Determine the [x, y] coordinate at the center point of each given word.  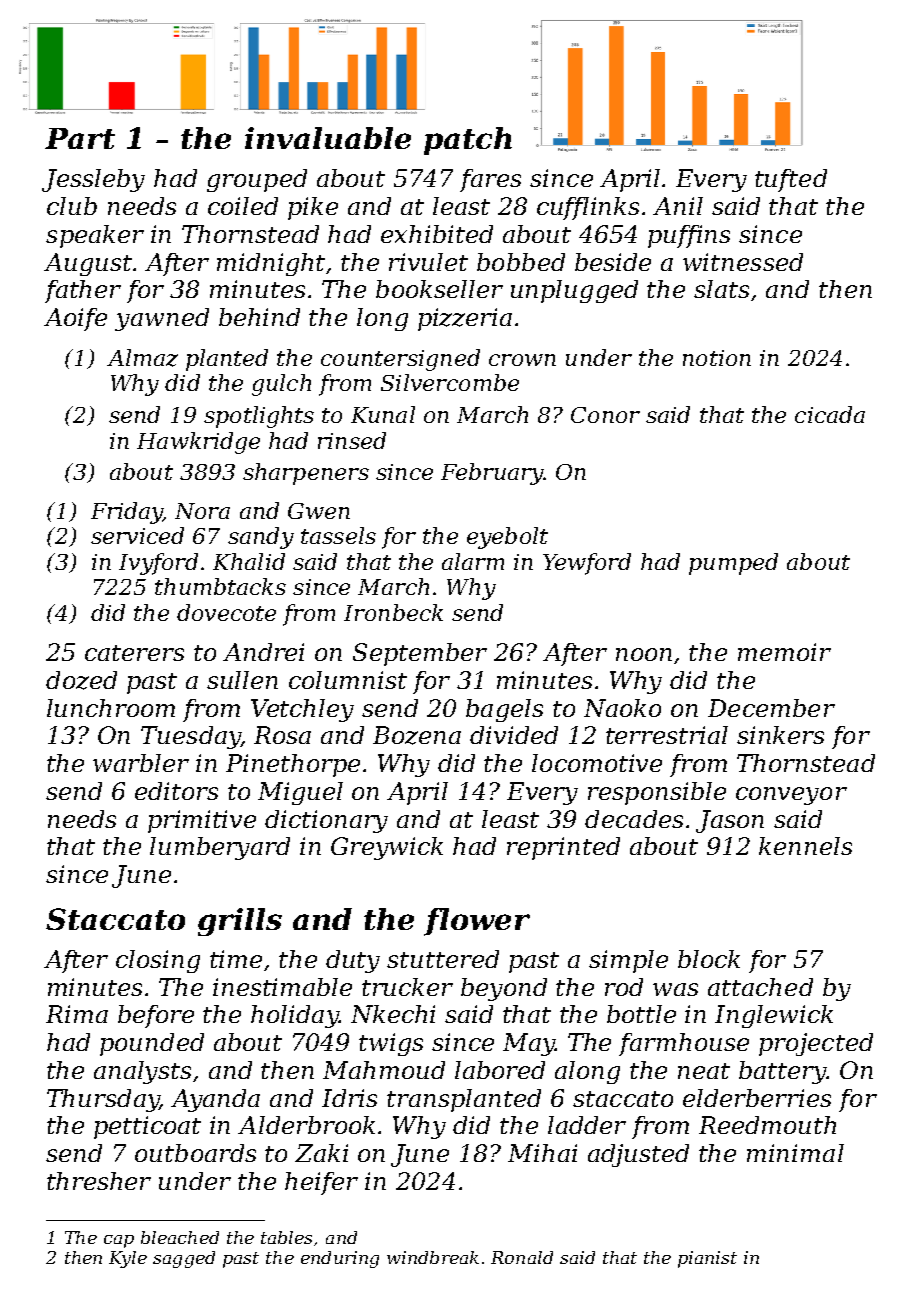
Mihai [542, 1153]
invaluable [328, 138]
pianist [707, 1259]
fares [490, 180]
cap [119, 1241]
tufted [791, 180]
